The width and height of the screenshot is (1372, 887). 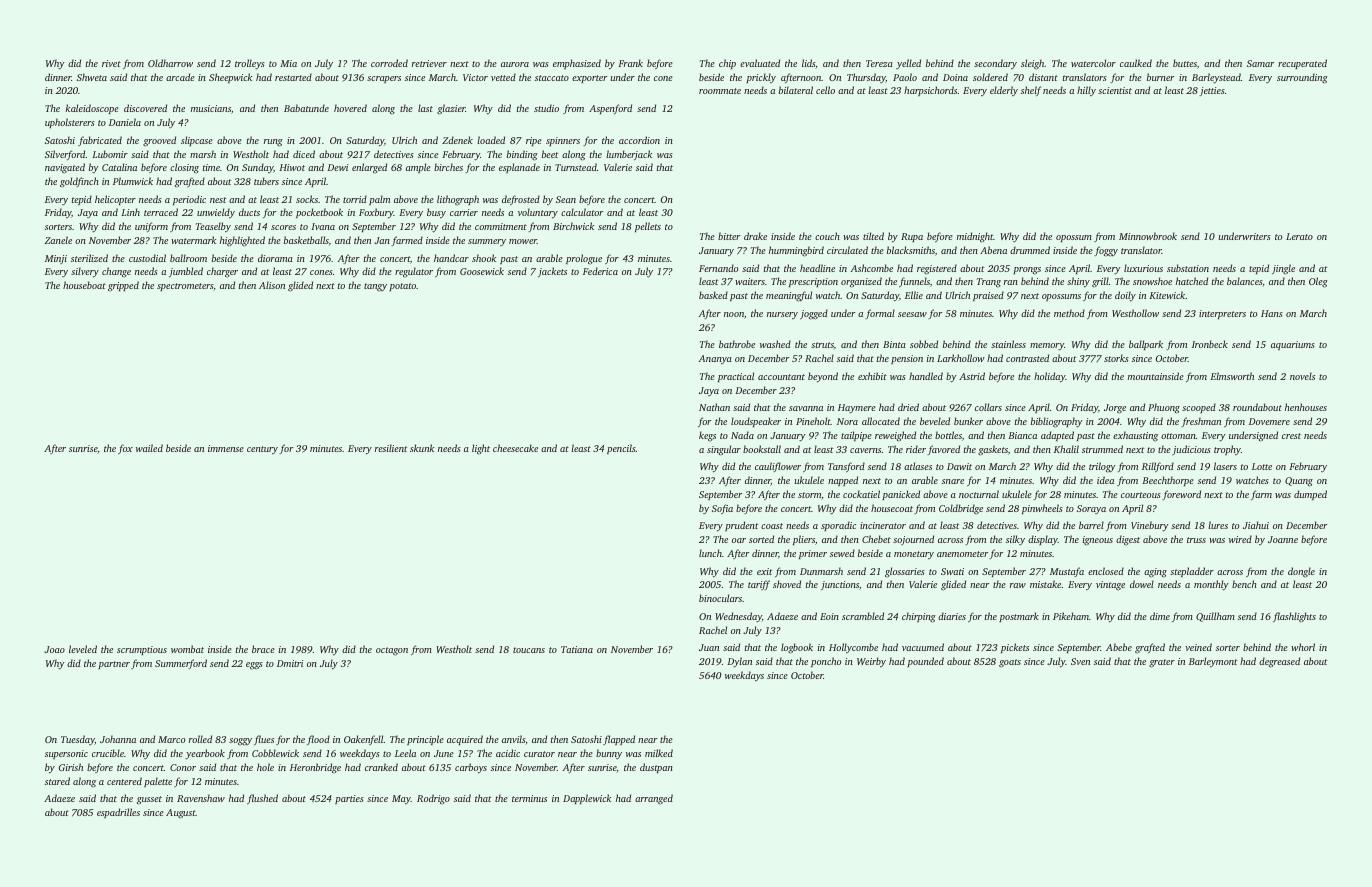 What do you see at coordinates (760, 63) in the screenshot?
I see `evaluated` at bounding box center [760, 63].
